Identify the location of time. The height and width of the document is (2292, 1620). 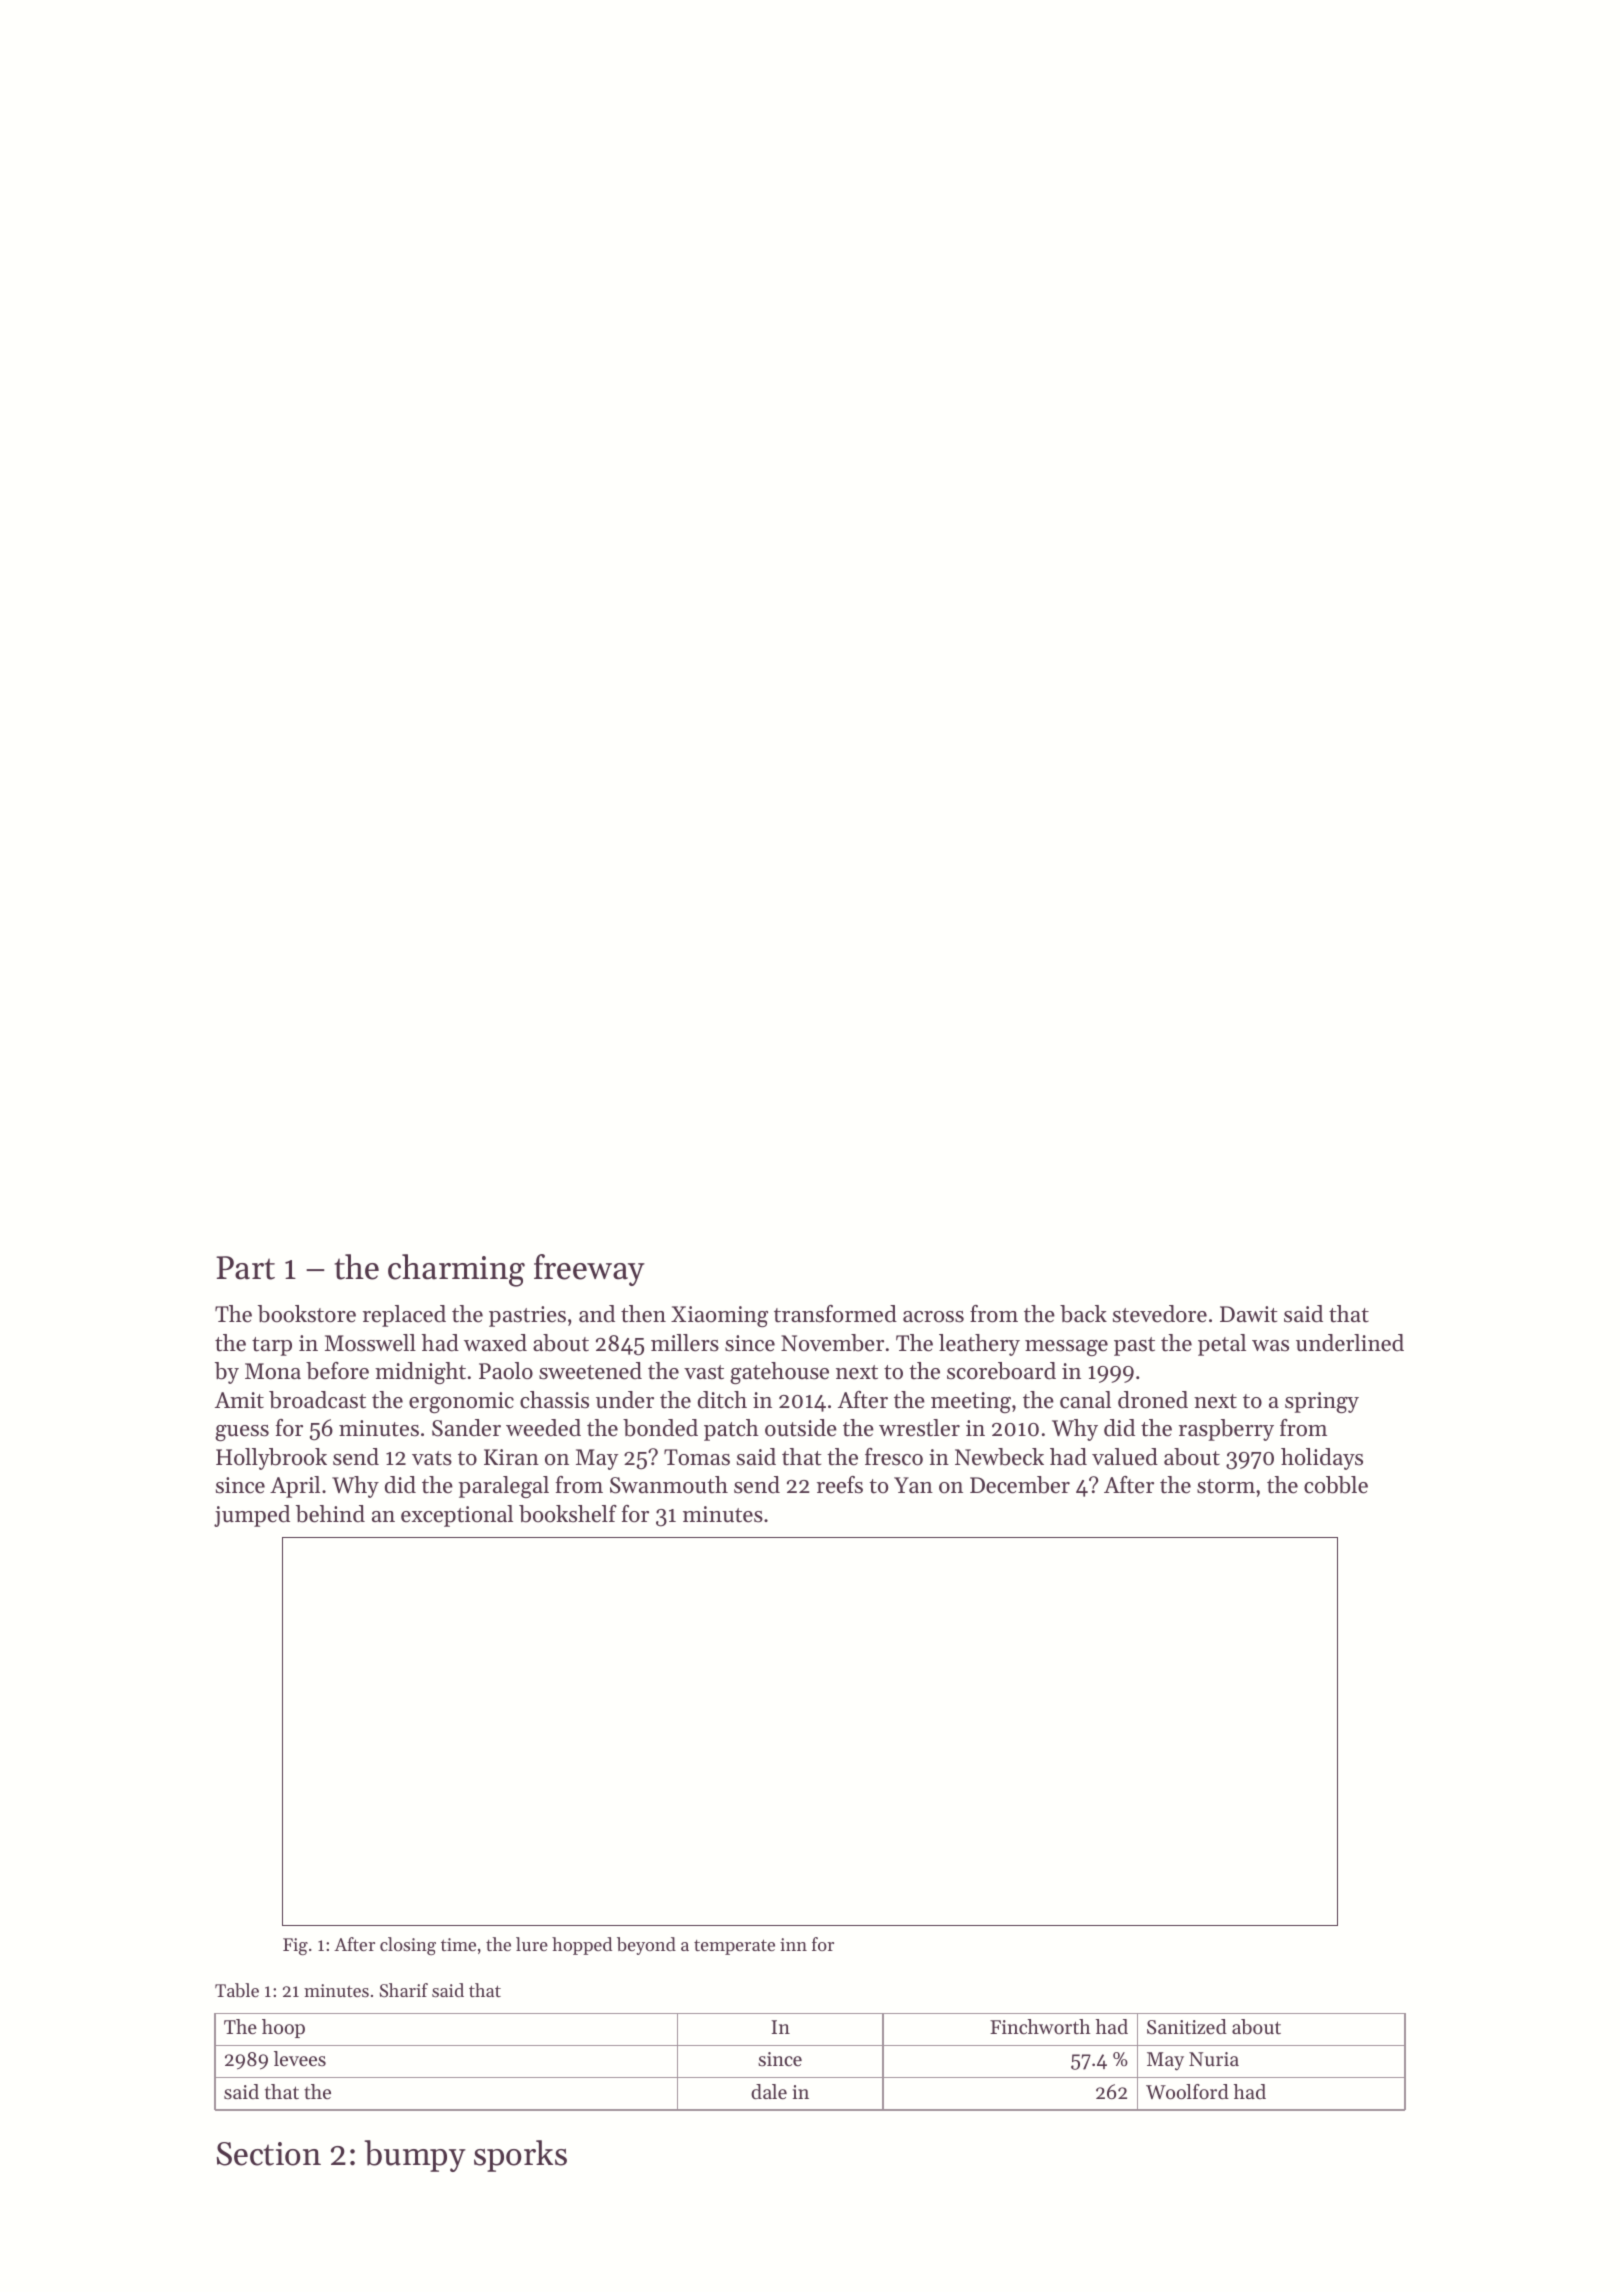
(458, 1944).
